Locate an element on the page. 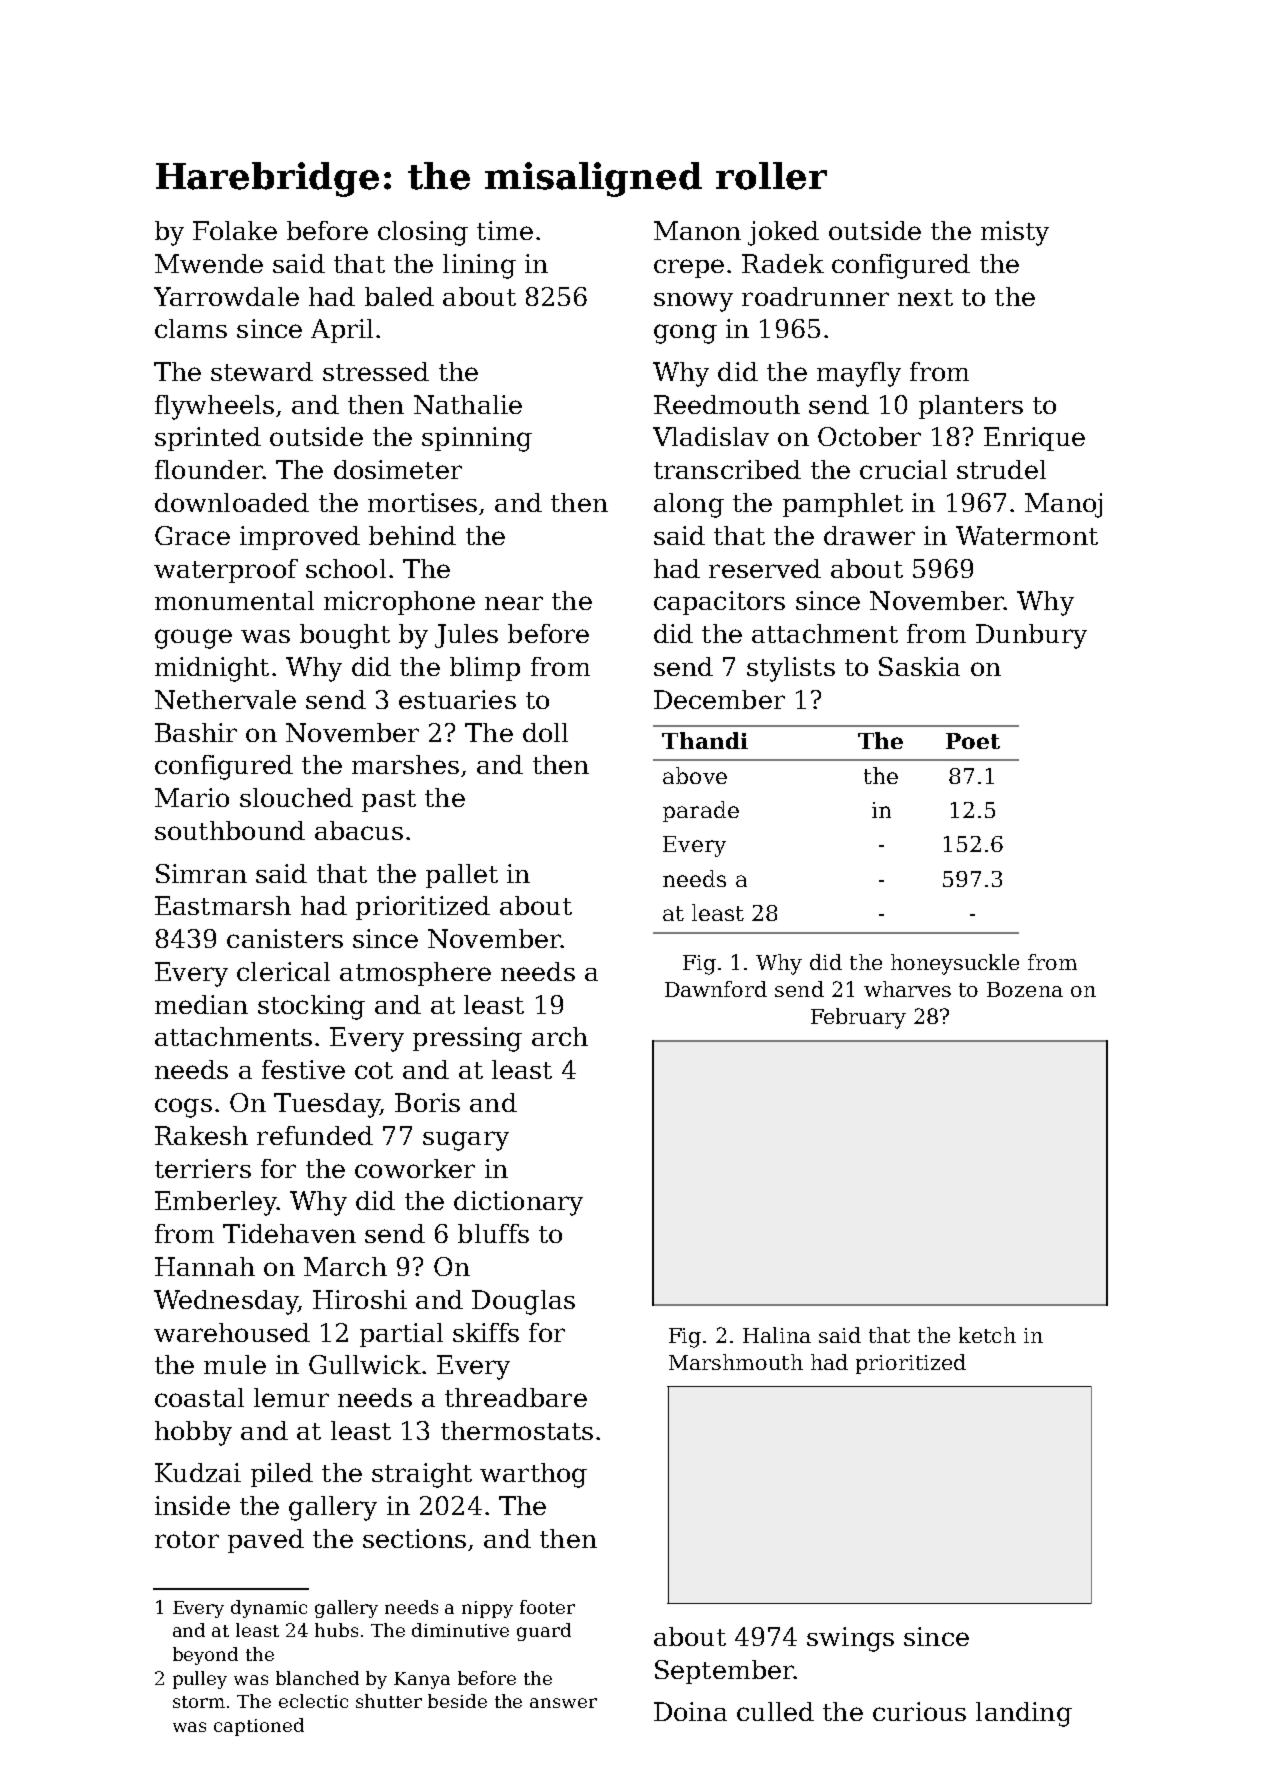 Image resolution: width=1261 pixels, height=1783 pixels. captioned is located at coordinates (259, 1727).
